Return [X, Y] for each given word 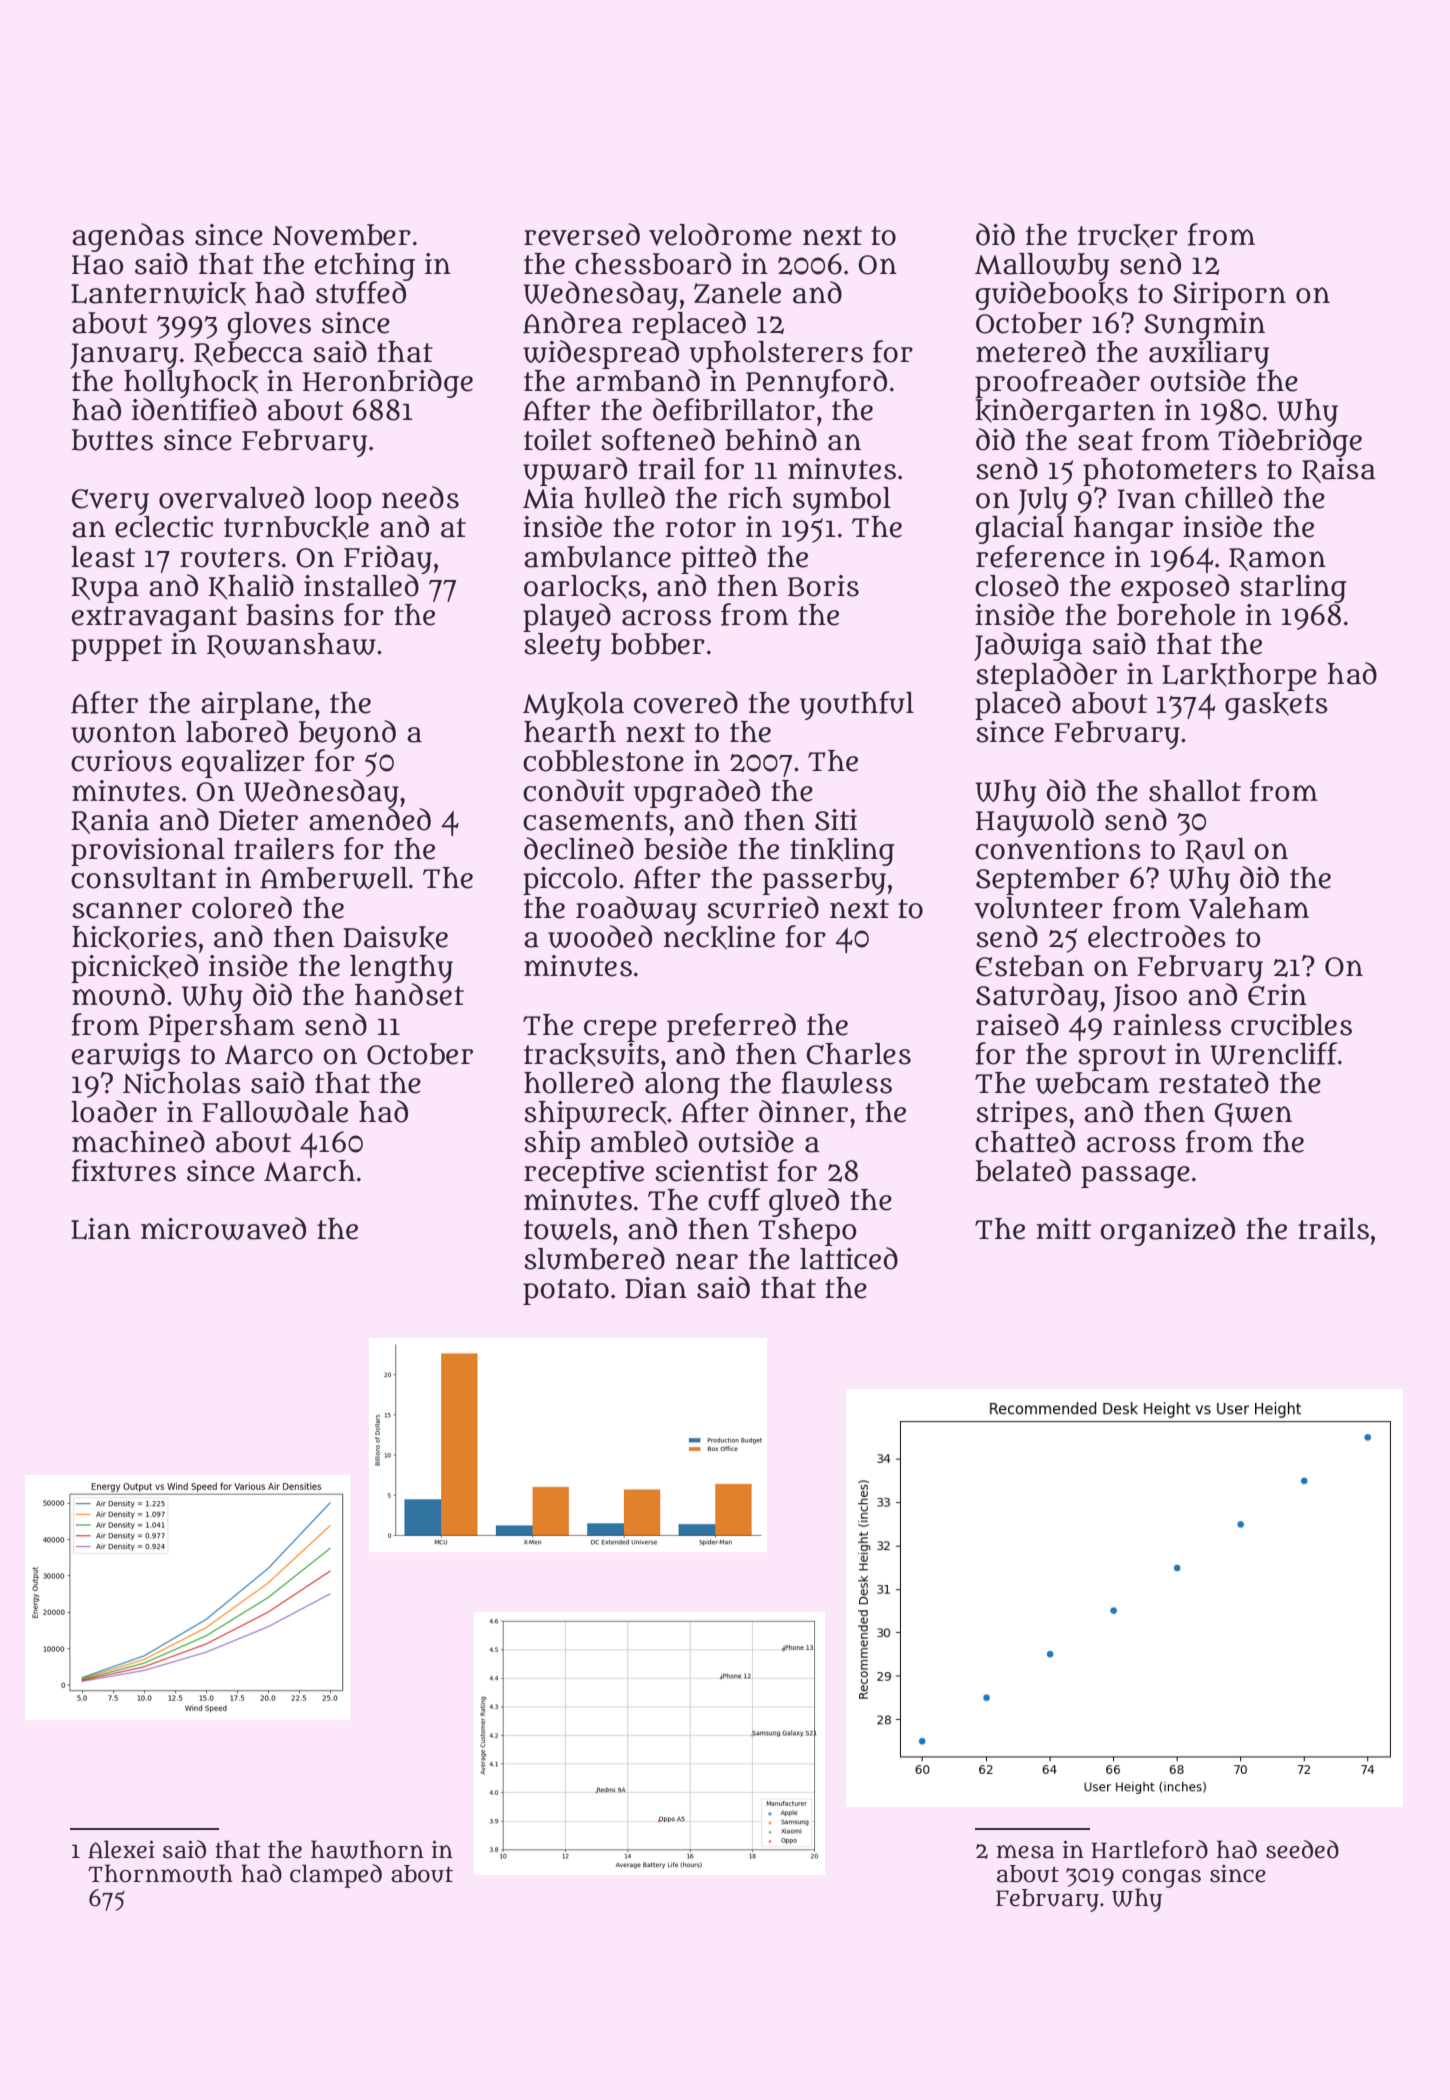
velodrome [720, 234]
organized [1167, 1231]
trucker [1128, 236]
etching [365, 267]
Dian [656, 1288]
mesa [1026, 1852]
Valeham [1249, 908]
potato [566, 1292]
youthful [857, 705]
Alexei [121, 1849]
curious [121, 761]
